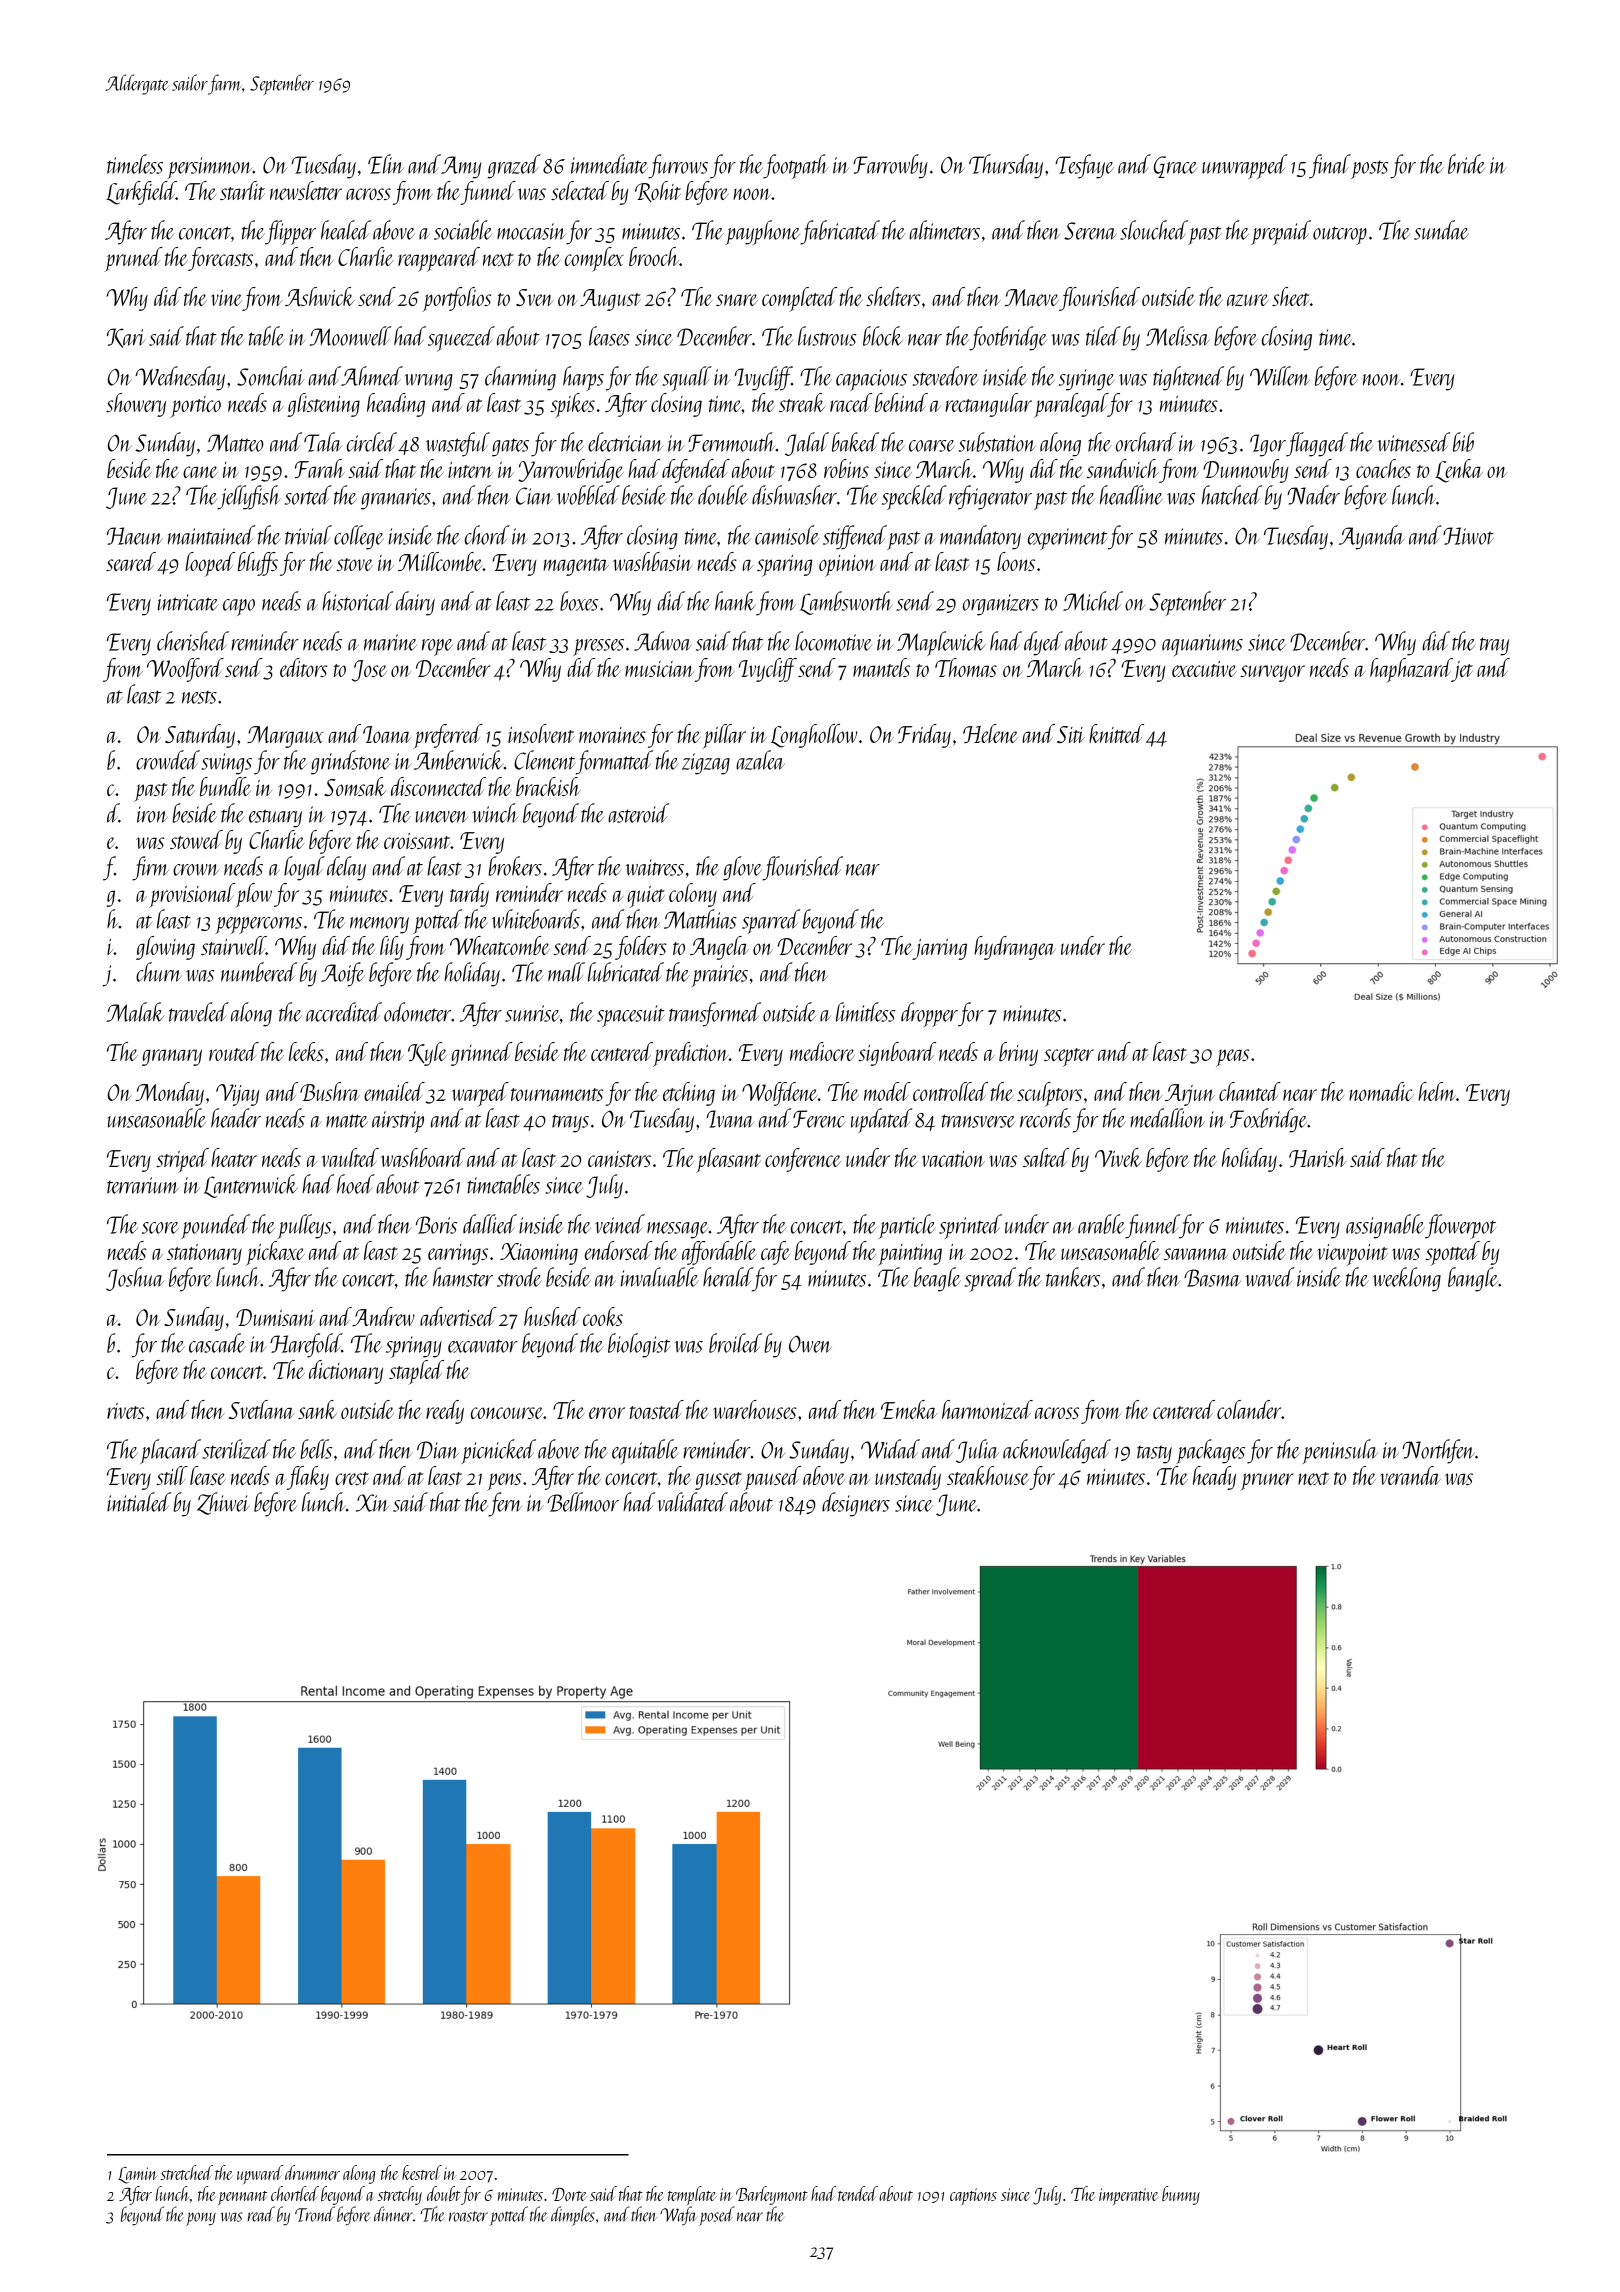 Image resolution: width=1620 pixels, height=2292 pixels. I want to click on peas, so click(1232, 1058).
